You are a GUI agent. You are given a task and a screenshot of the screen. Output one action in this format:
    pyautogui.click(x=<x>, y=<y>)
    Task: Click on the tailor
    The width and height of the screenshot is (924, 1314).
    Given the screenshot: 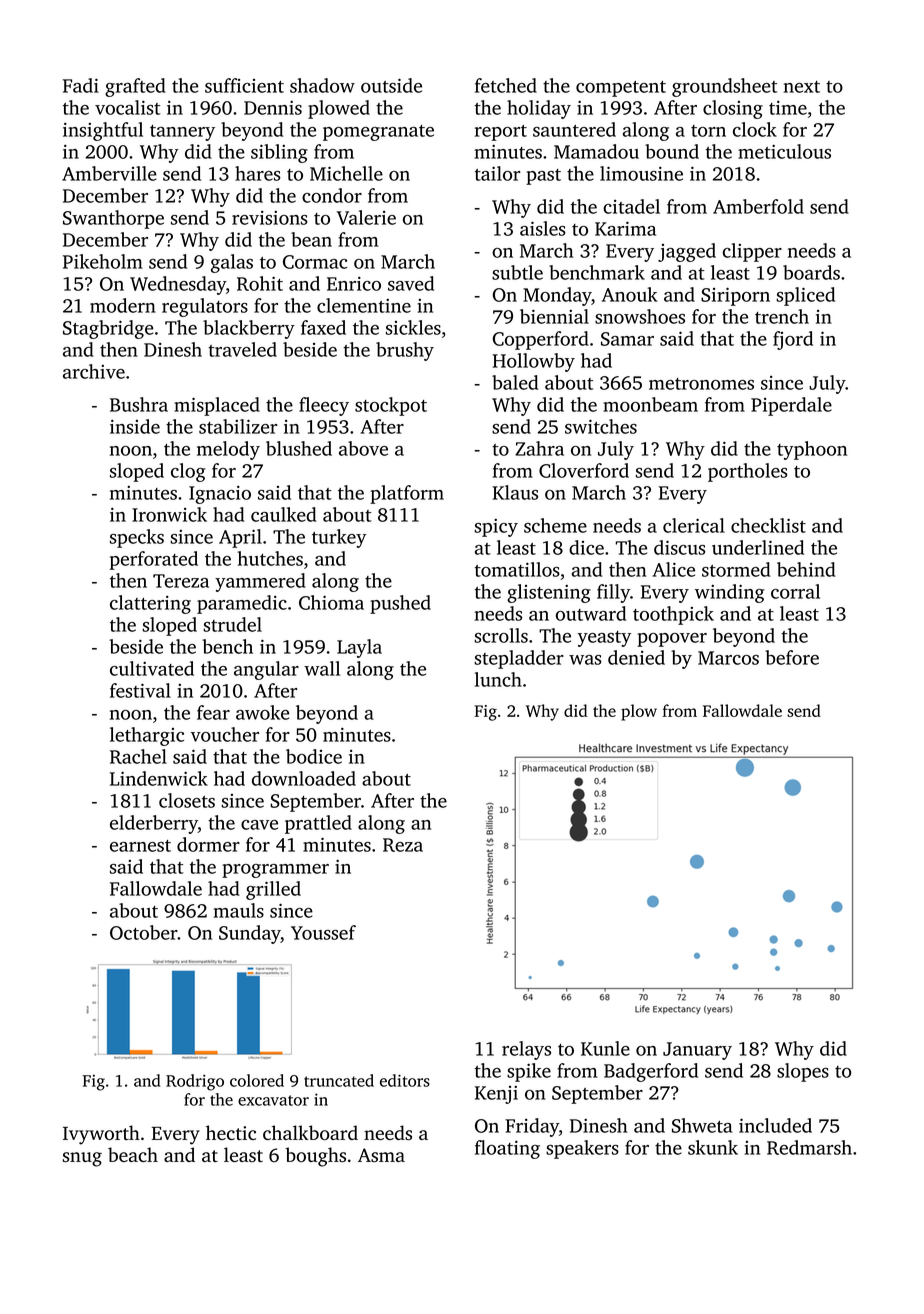 What is the action you would take?
    pyautogui.click(x=498, y=173)
